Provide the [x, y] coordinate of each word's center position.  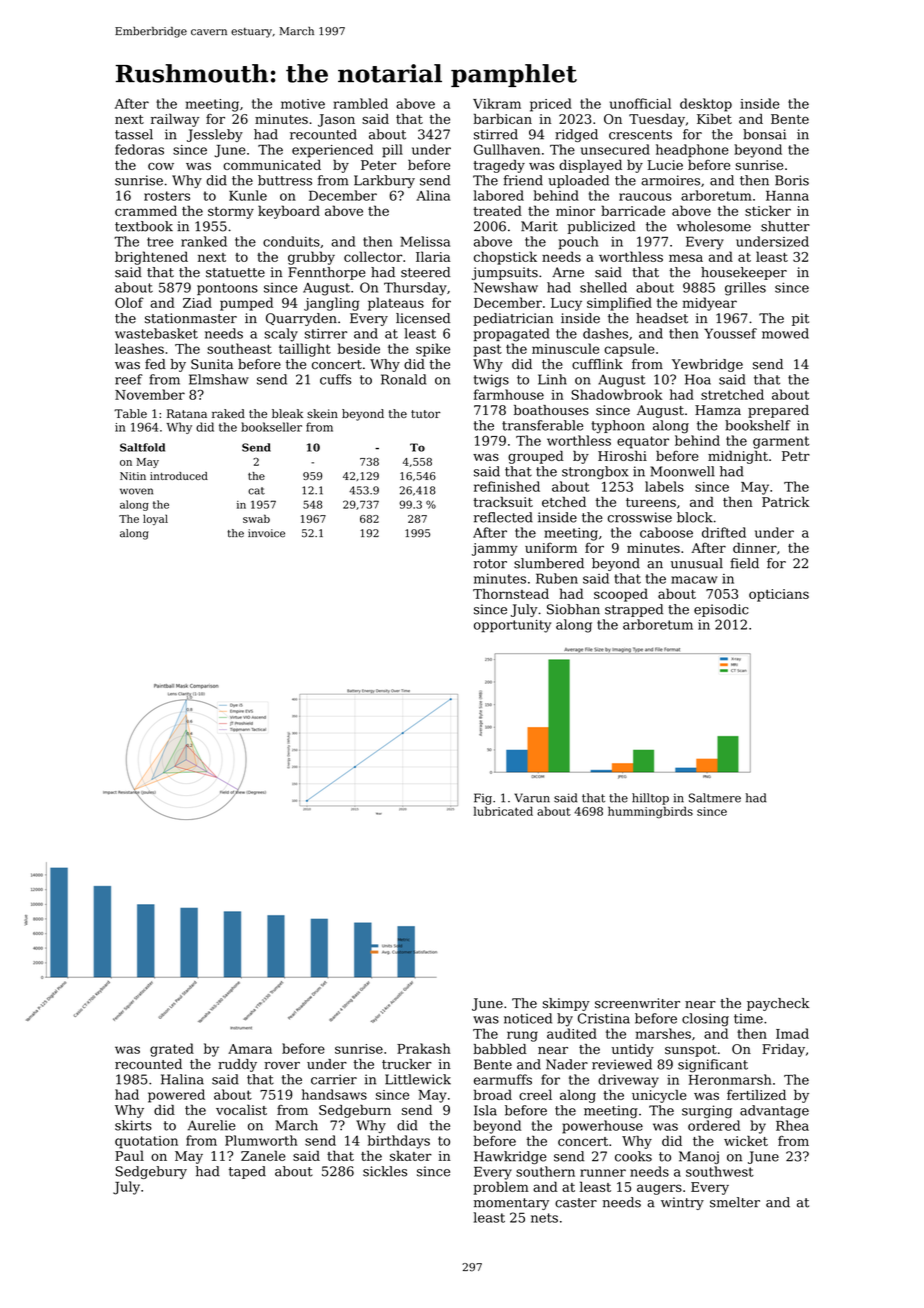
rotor [490, 564]
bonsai [764, 134]
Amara [250, 1049]
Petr [796, 456]
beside [359, 348]
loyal [155, 520]
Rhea [792, 1125]
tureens [651, 502]
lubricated [503, 811]
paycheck [778, 1004]
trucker [407, 1064]
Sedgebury [151, 1172]
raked [228, 413]
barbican [502, 119]
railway [175, 120]
